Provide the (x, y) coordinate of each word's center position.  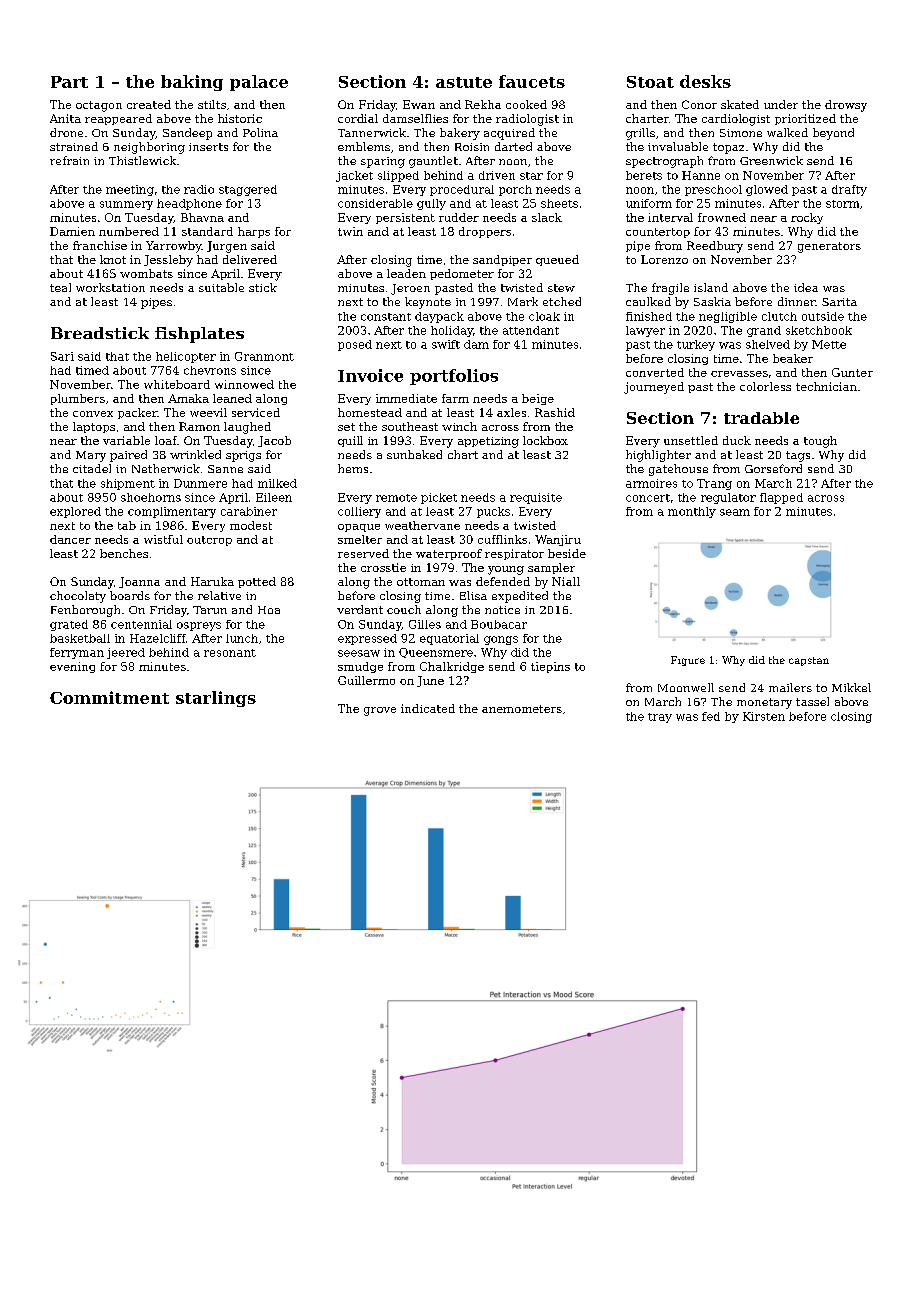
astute (464, 82)
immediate (406, 398)
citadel (92, 468)
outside (823, 316)
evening (72, 667)
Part (69, 82)
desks (705, 81)
